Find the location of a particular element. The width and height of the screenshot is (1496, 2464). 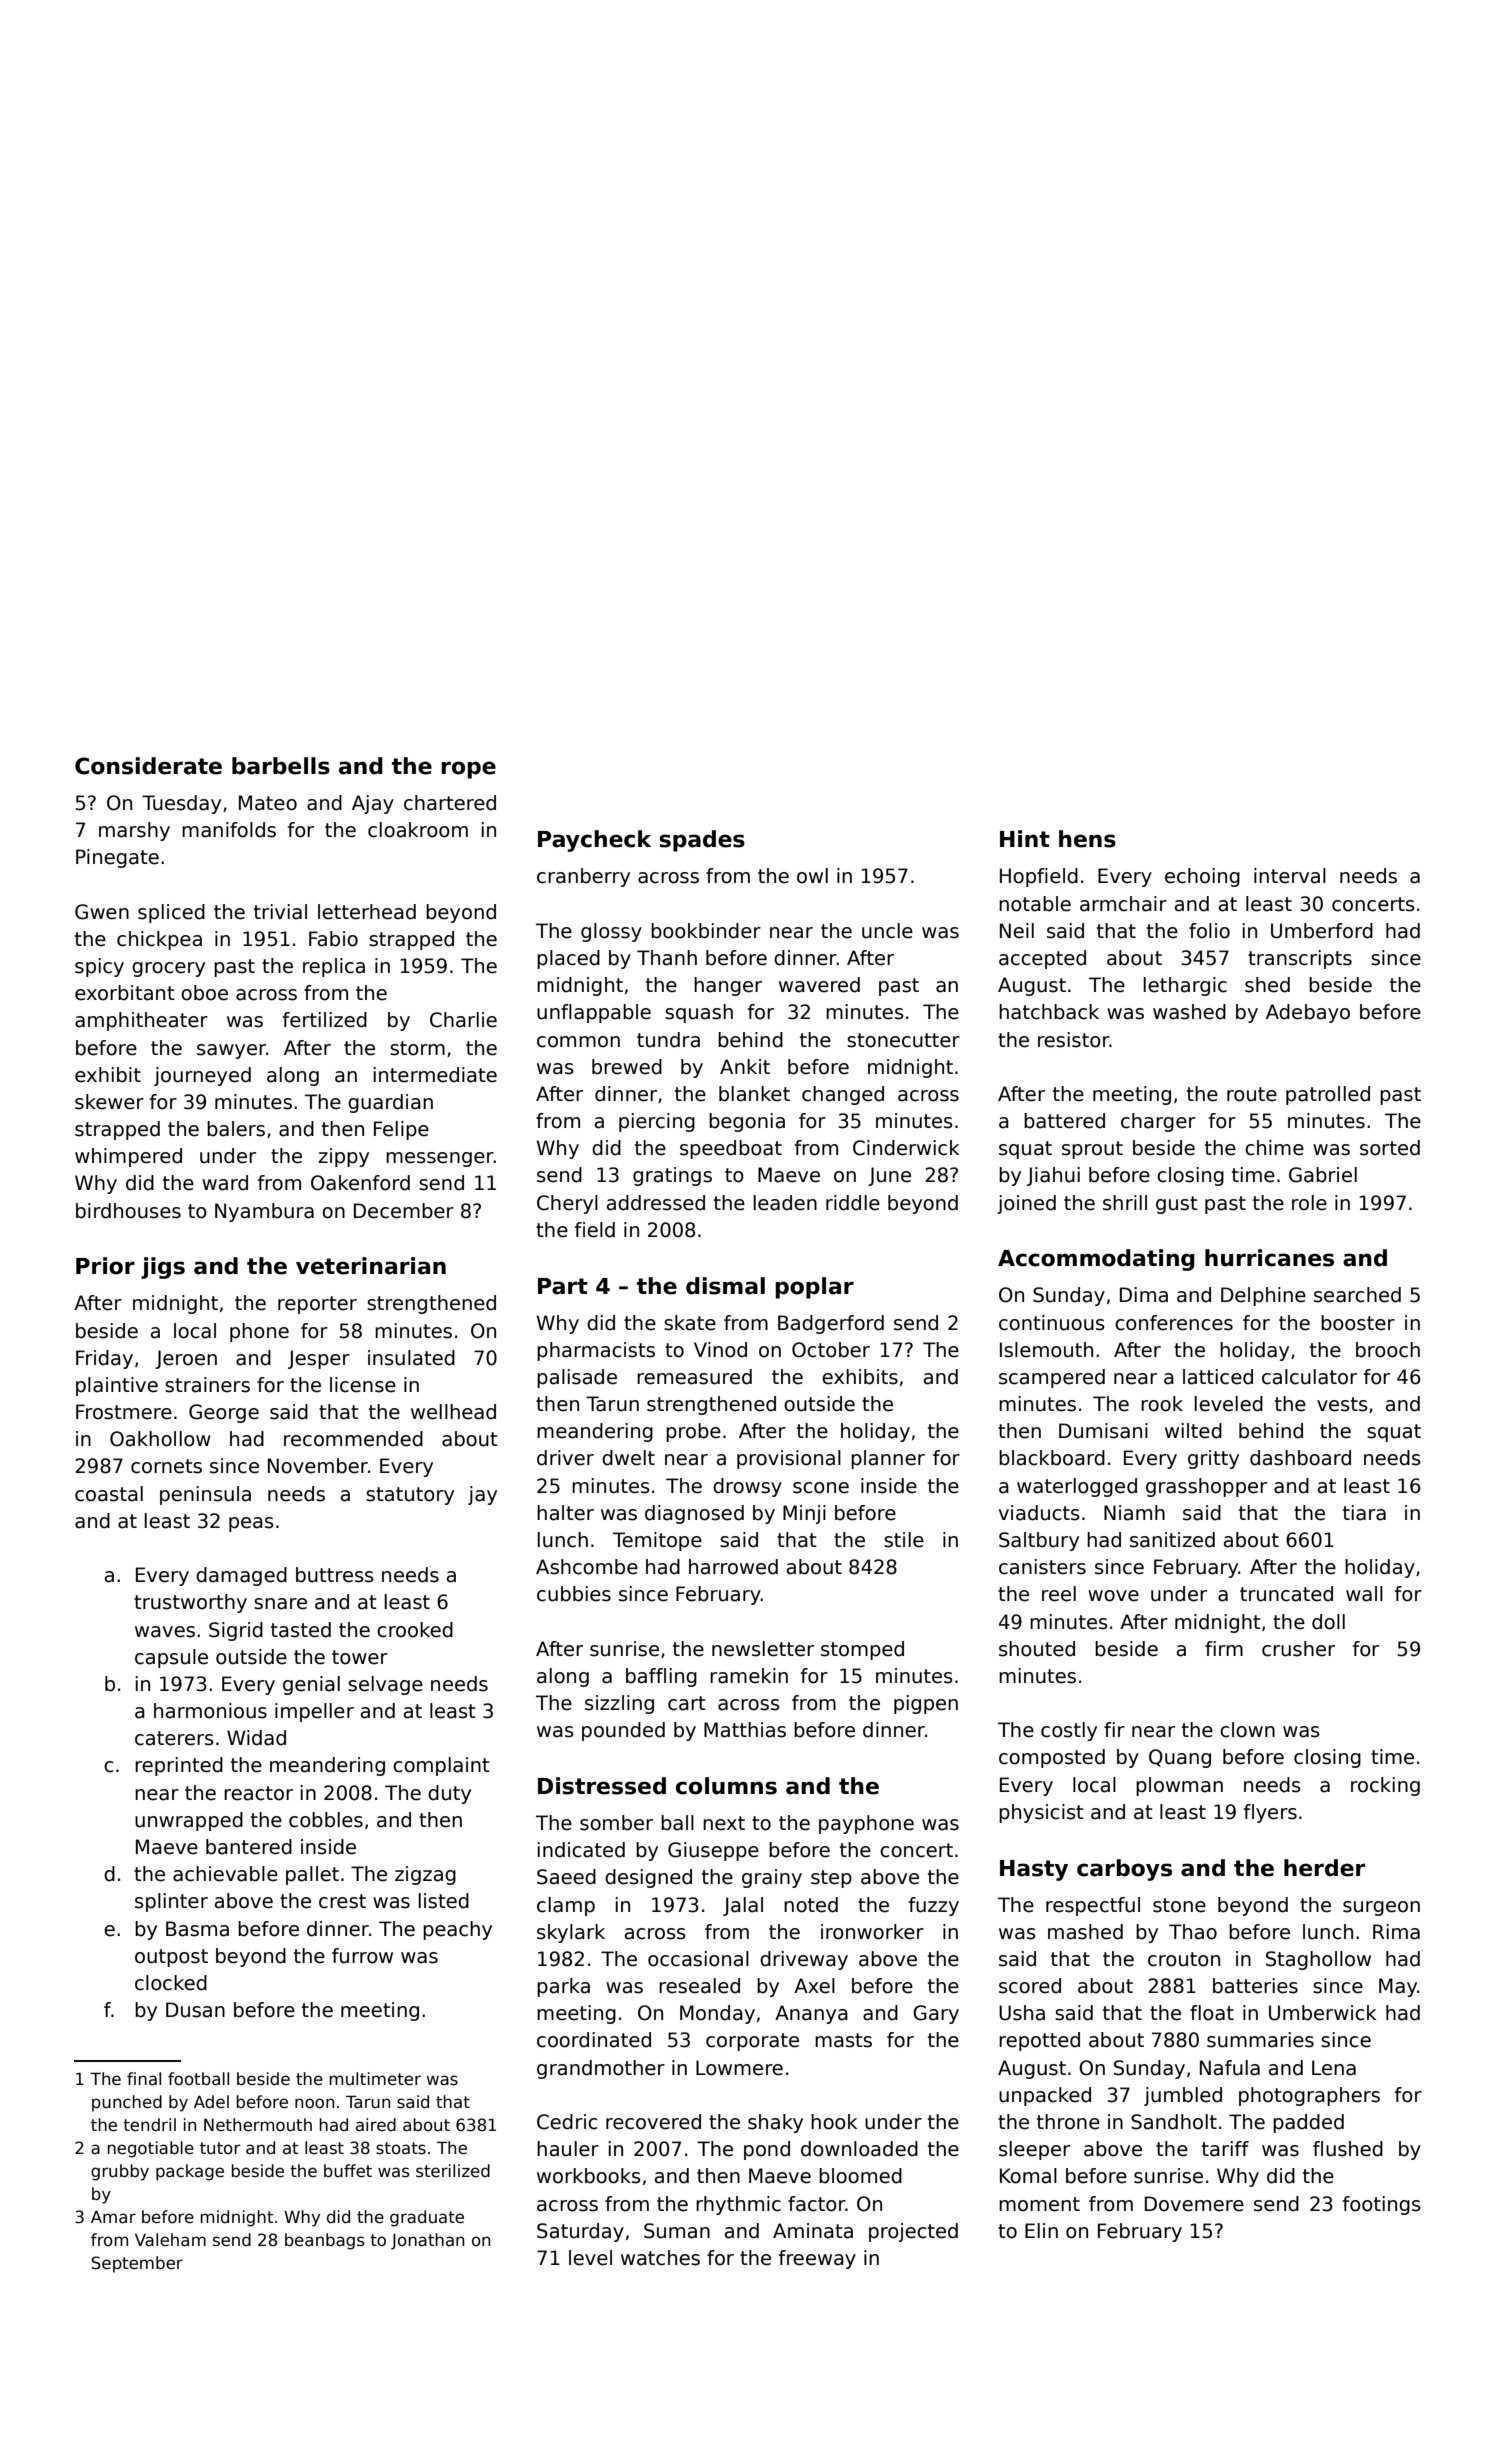

September is located at coordinates (137, 2264).
